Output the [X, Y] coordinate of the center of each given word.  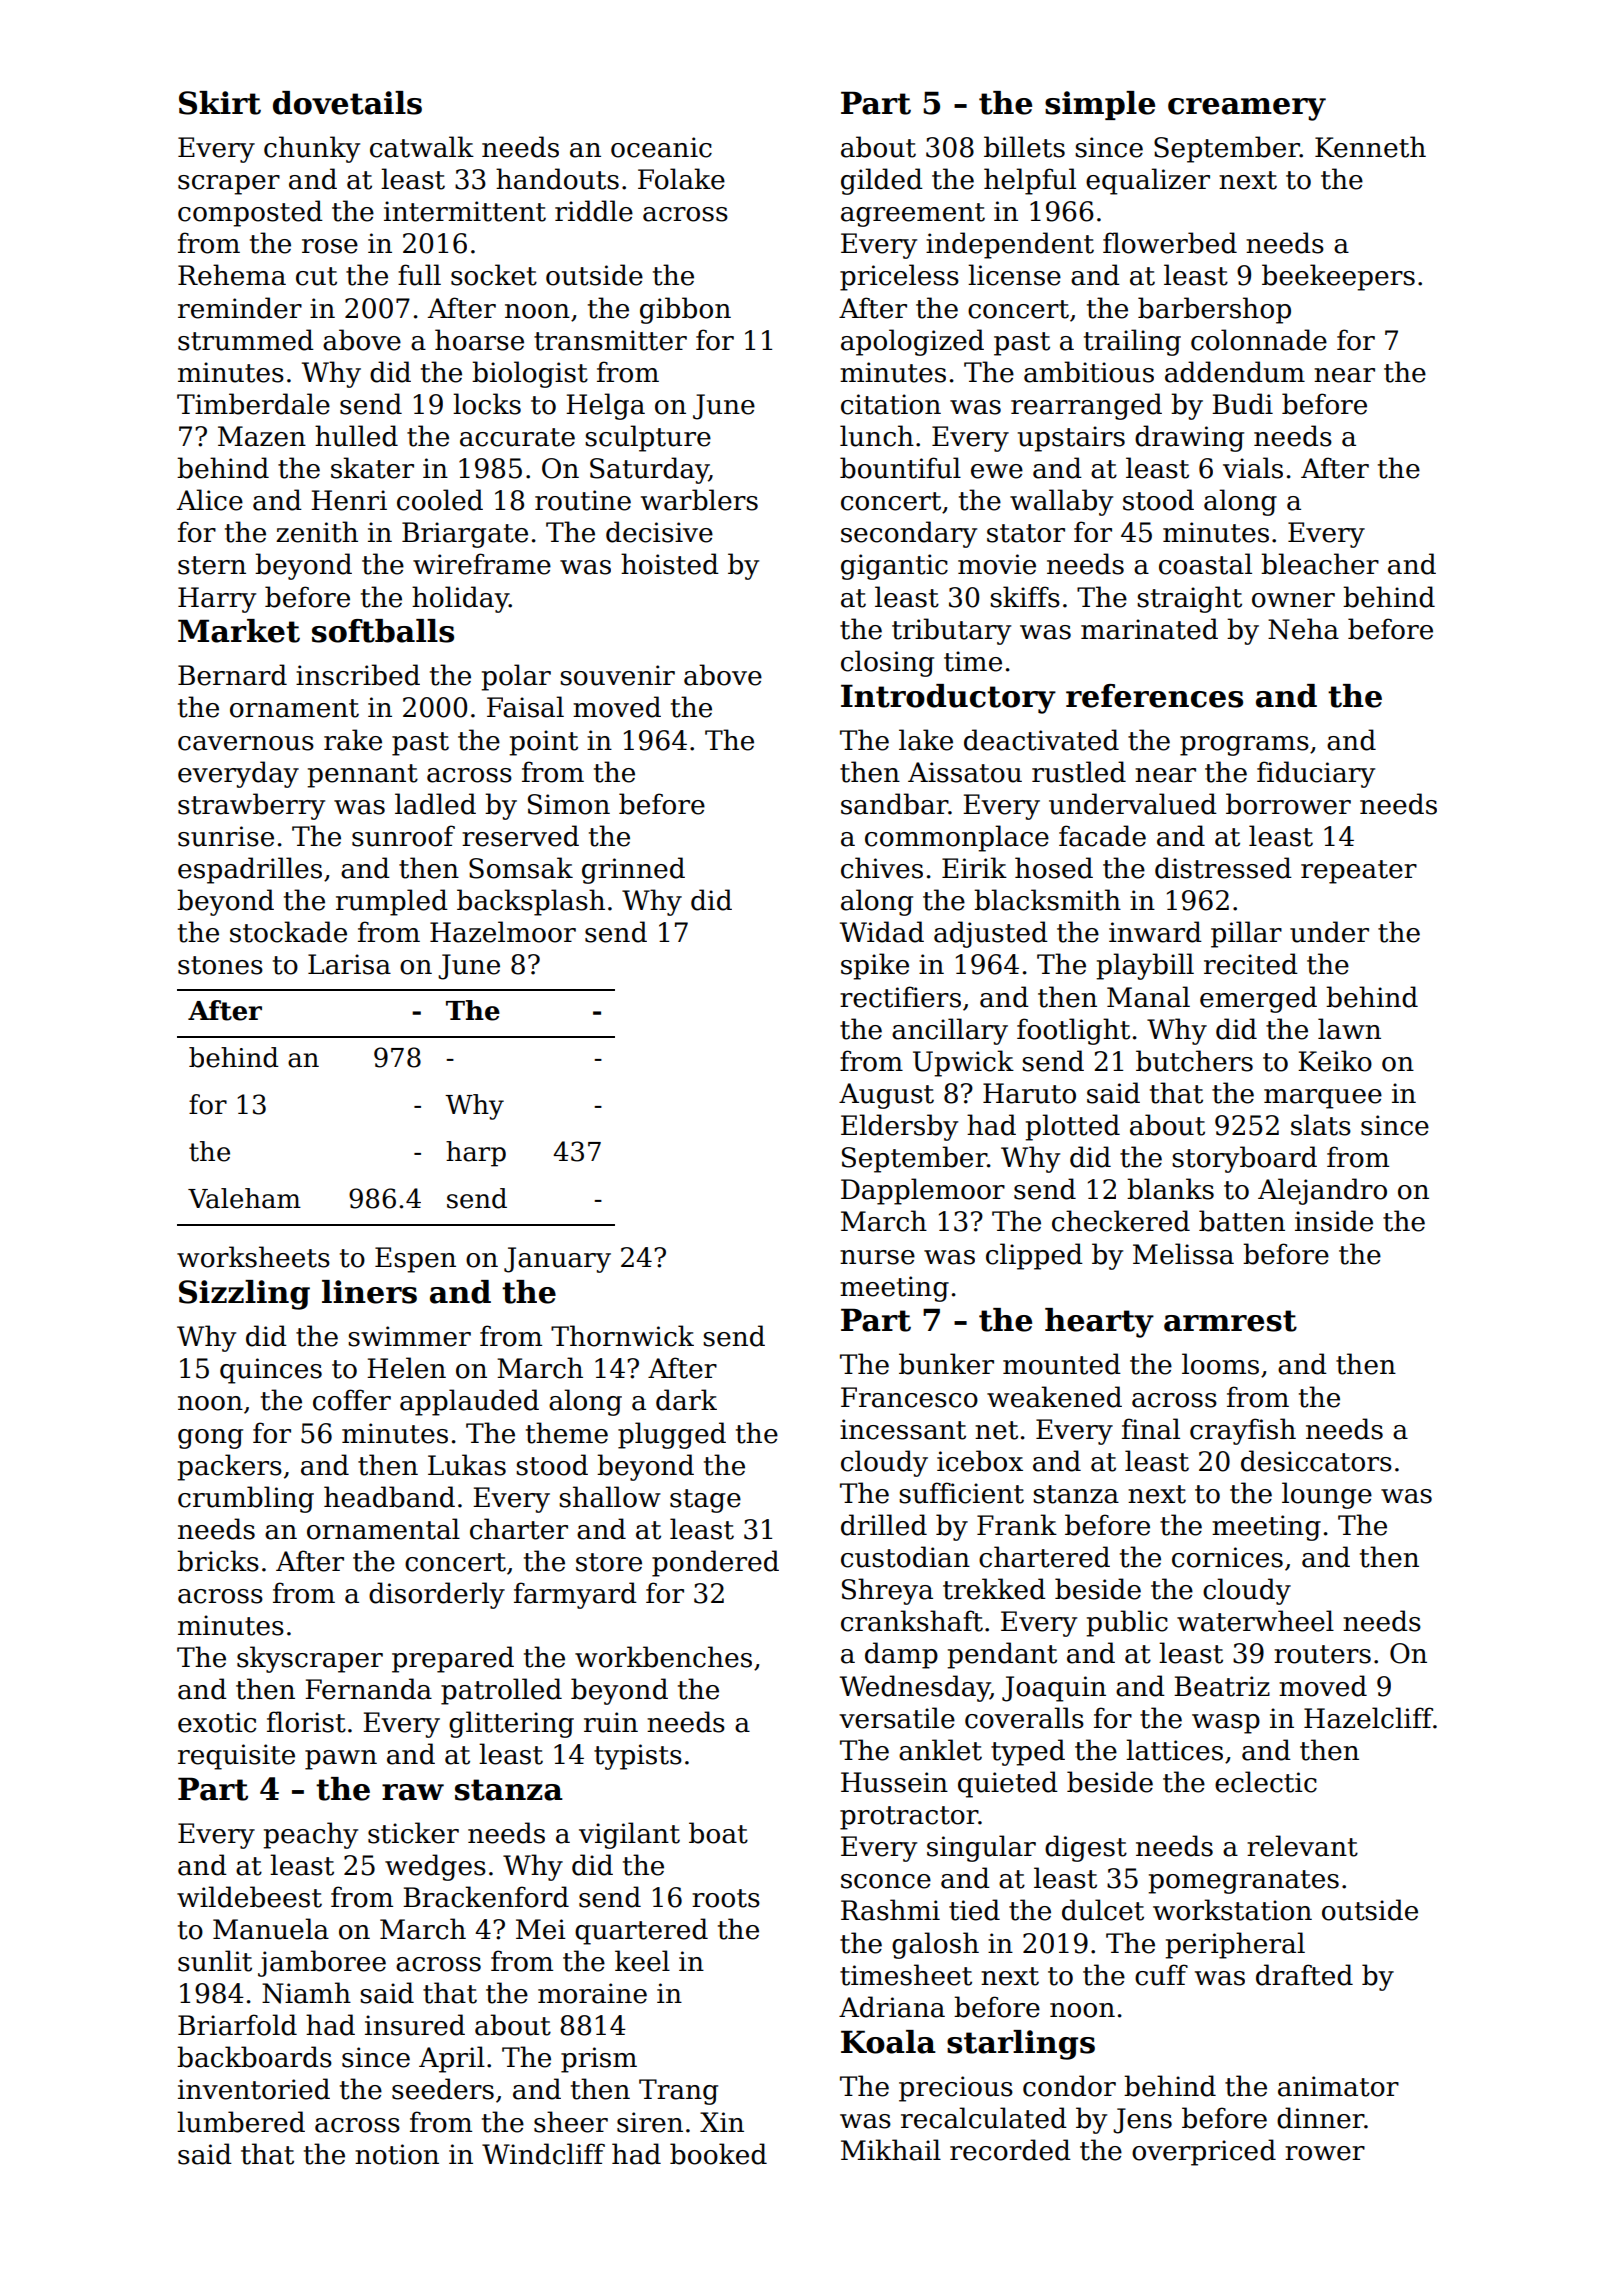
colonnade [1259, 340]
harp [476, 1154]
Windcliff [543, 2154]
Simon [569, 804]
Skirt [220, 103]
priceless [899, 277]
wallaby [1061, 502]
